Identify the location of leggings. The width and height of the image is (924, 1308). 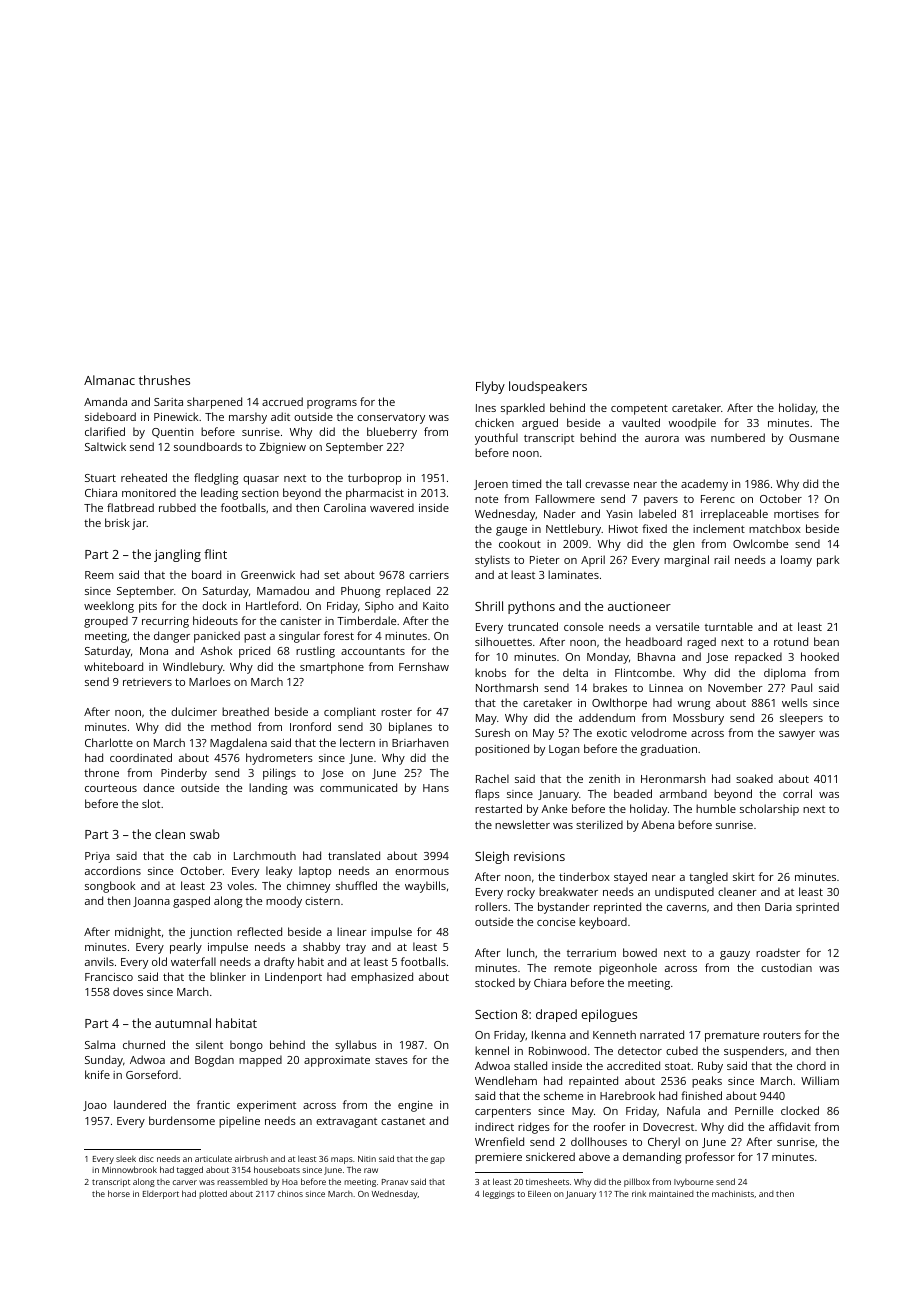
(499, 1194).
